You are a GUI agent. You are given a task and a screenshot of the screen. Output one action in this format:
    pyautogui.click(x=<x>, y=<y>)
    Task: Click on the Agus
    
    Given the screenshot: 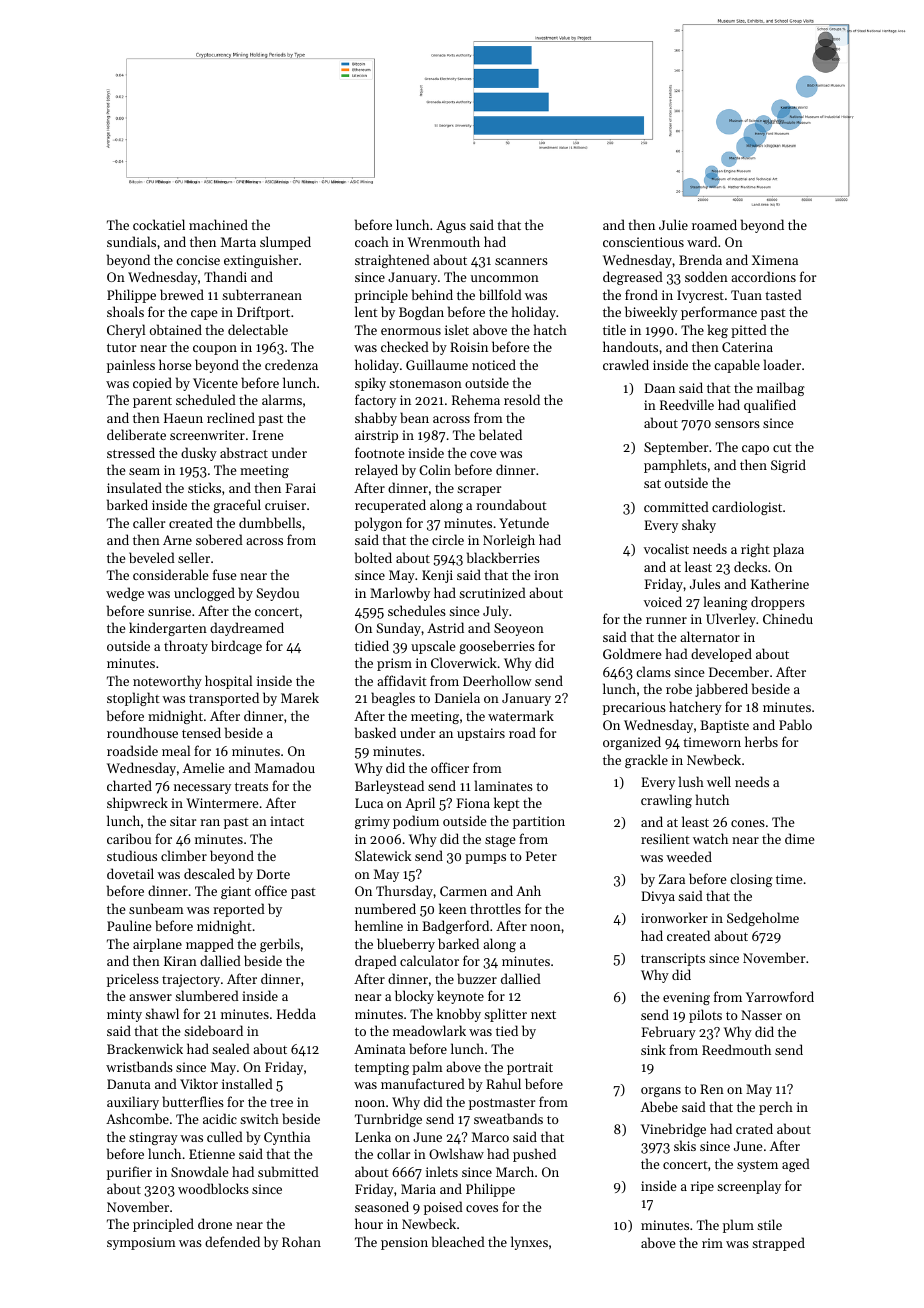 What is the action you would take?
    pyautogui.click(x=451, y=226)
